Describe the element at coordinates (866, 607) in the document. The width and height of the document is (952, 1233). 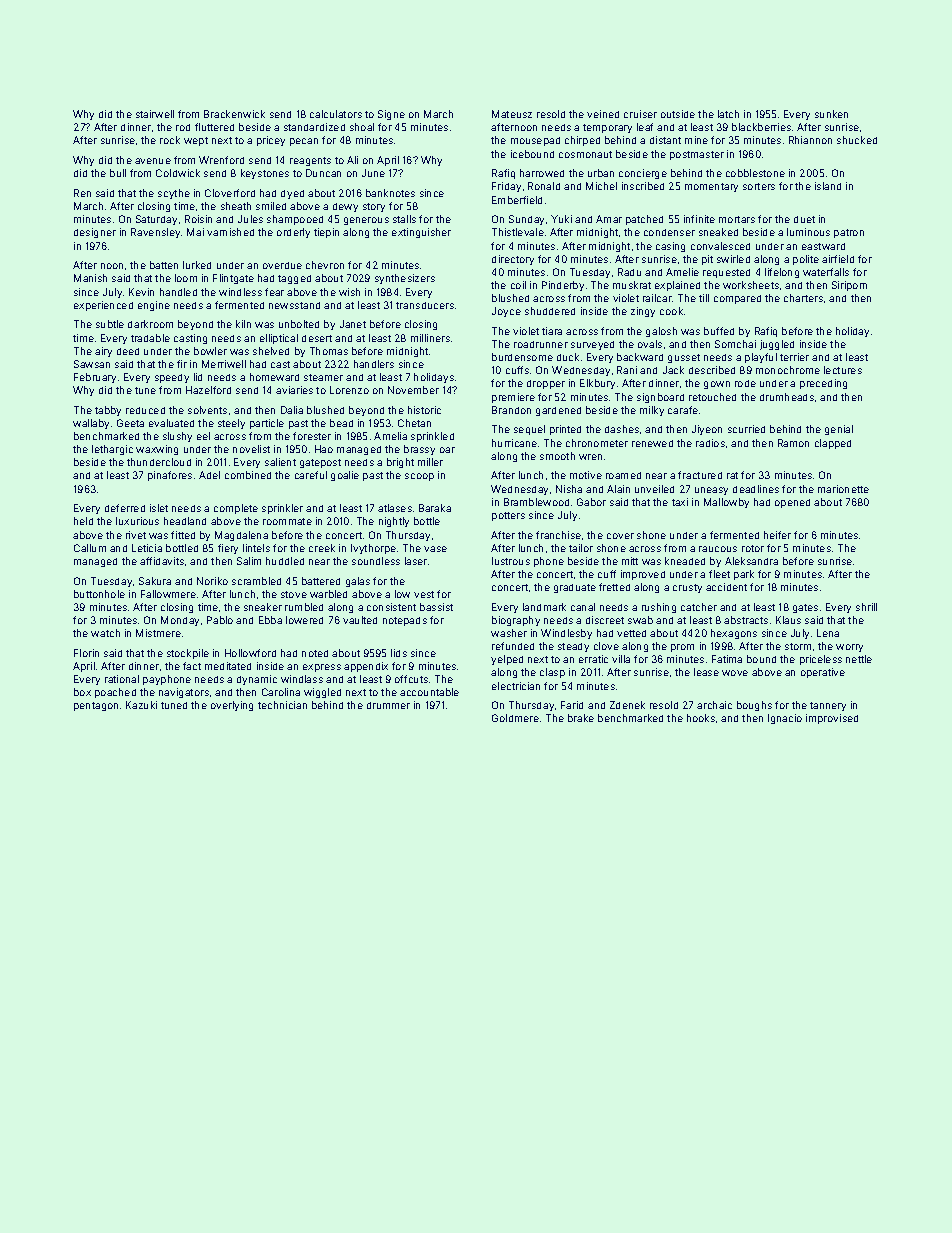
I see `shrill` at that location.
